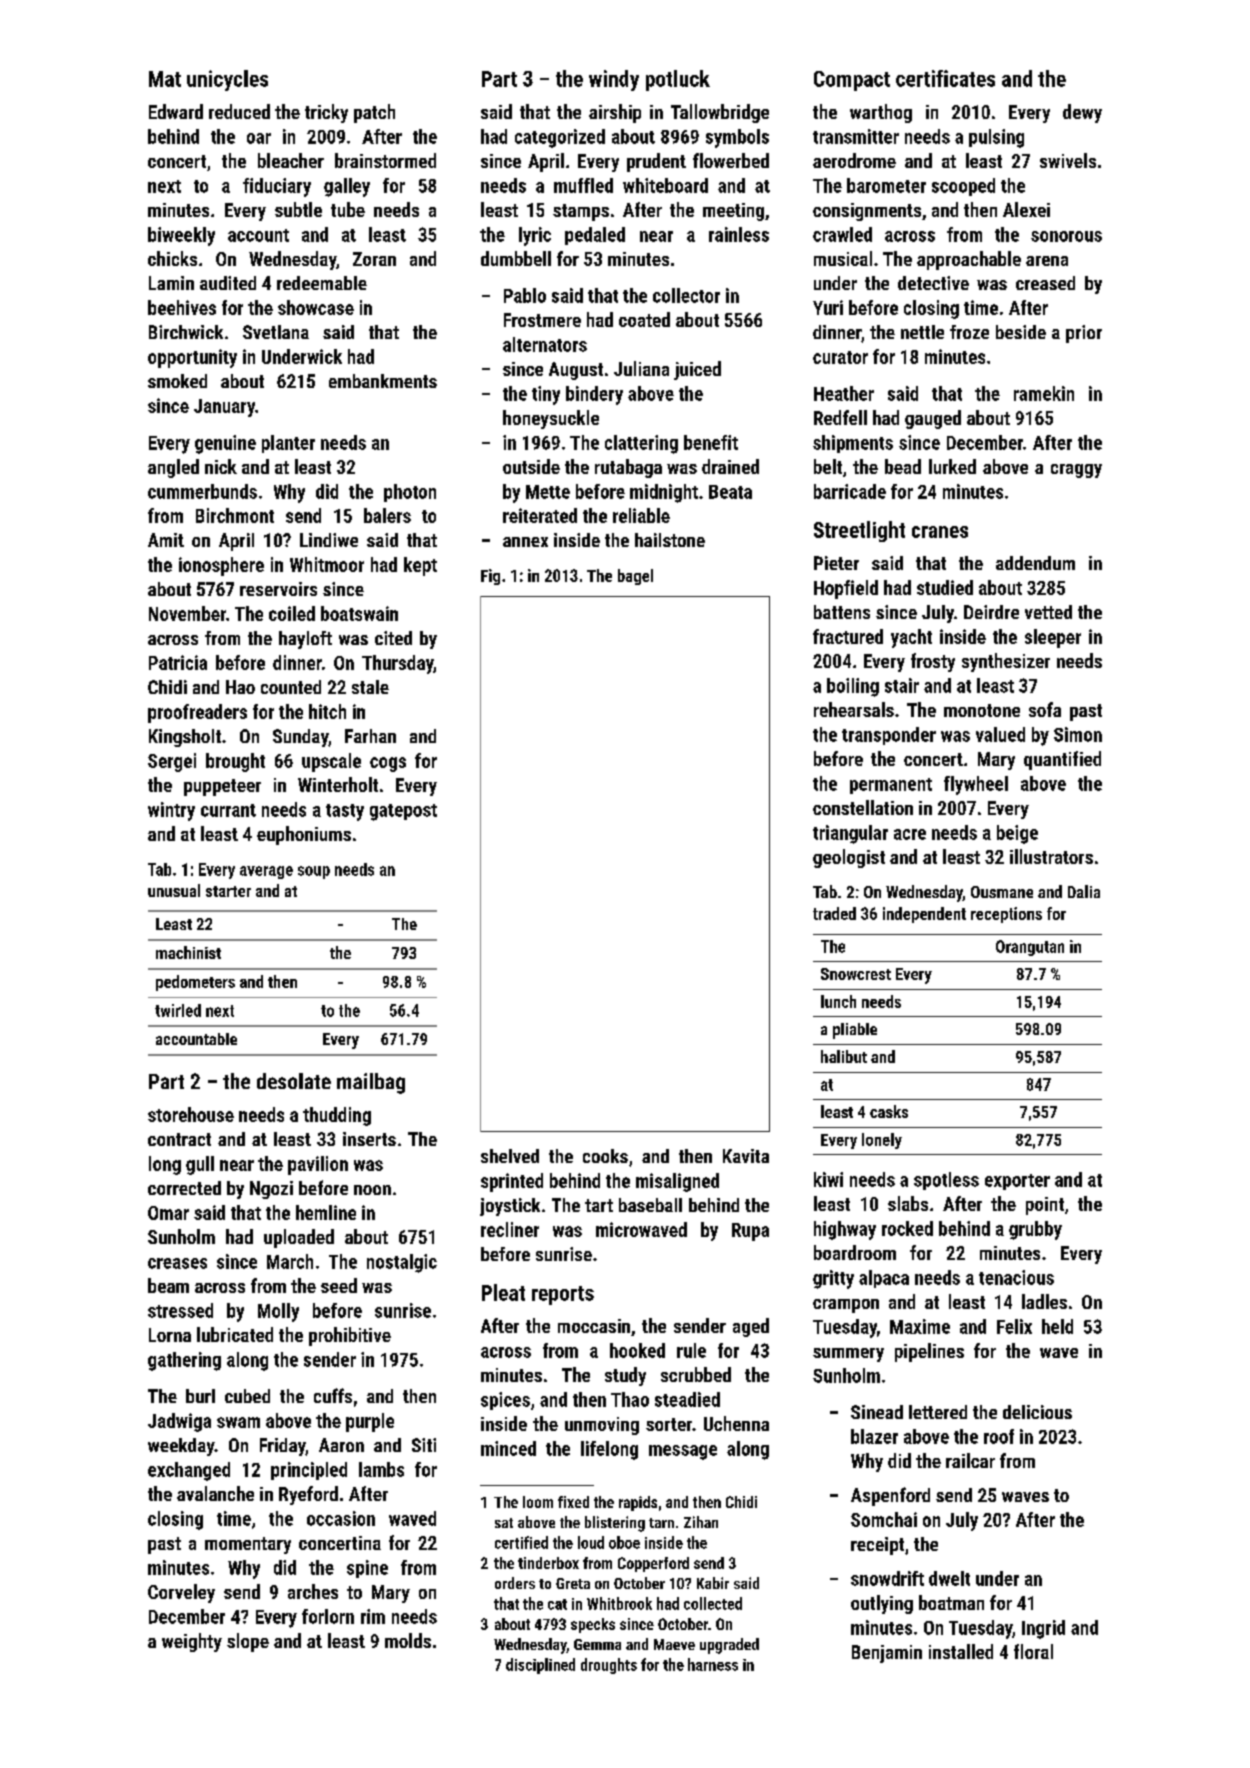 The width and height of the image is (1250, 1768). Describe the element at coordinates (945, 78) in the image. I see `certificates` at that location.
